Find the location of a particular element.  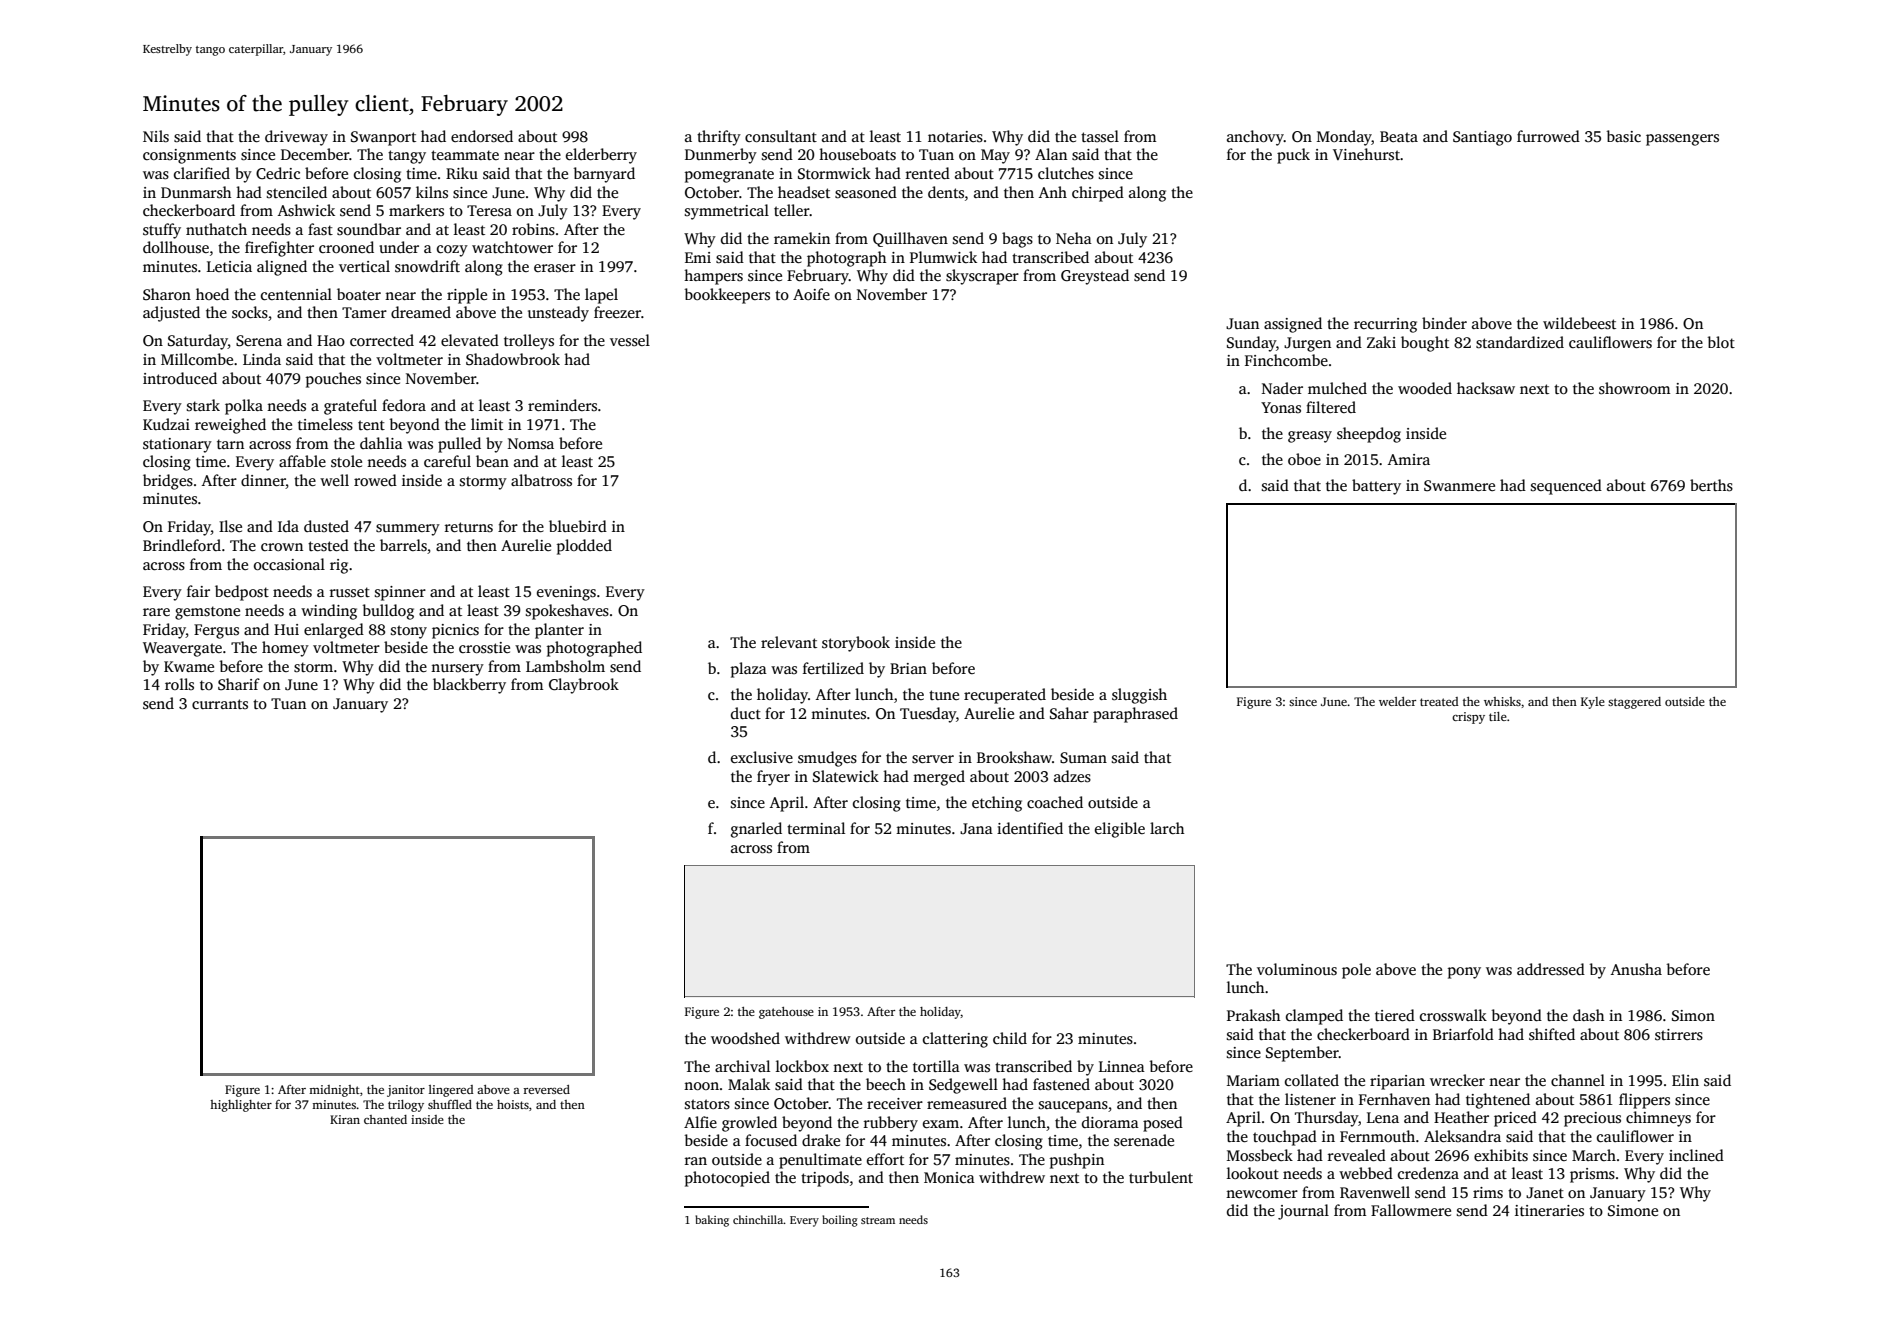

baking is located at coordinates (712, 1221).
